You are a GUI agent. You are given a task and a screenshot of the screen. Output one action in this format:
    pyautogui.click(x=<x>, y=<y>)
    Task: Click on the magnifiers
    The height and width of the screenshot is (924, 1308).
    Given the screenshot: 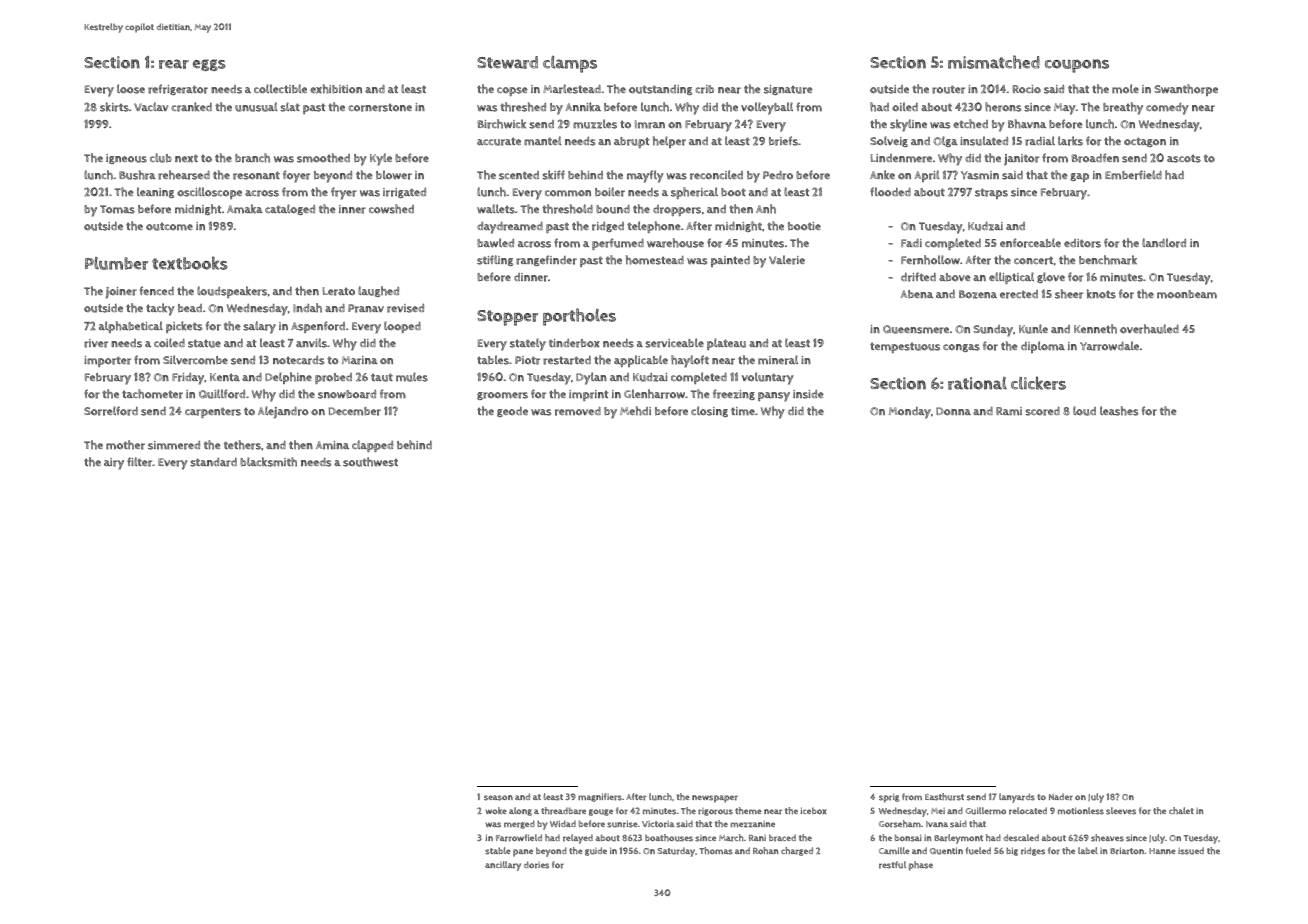 What is the action you would take?
    pyautogui.click(x=600, y=797)
